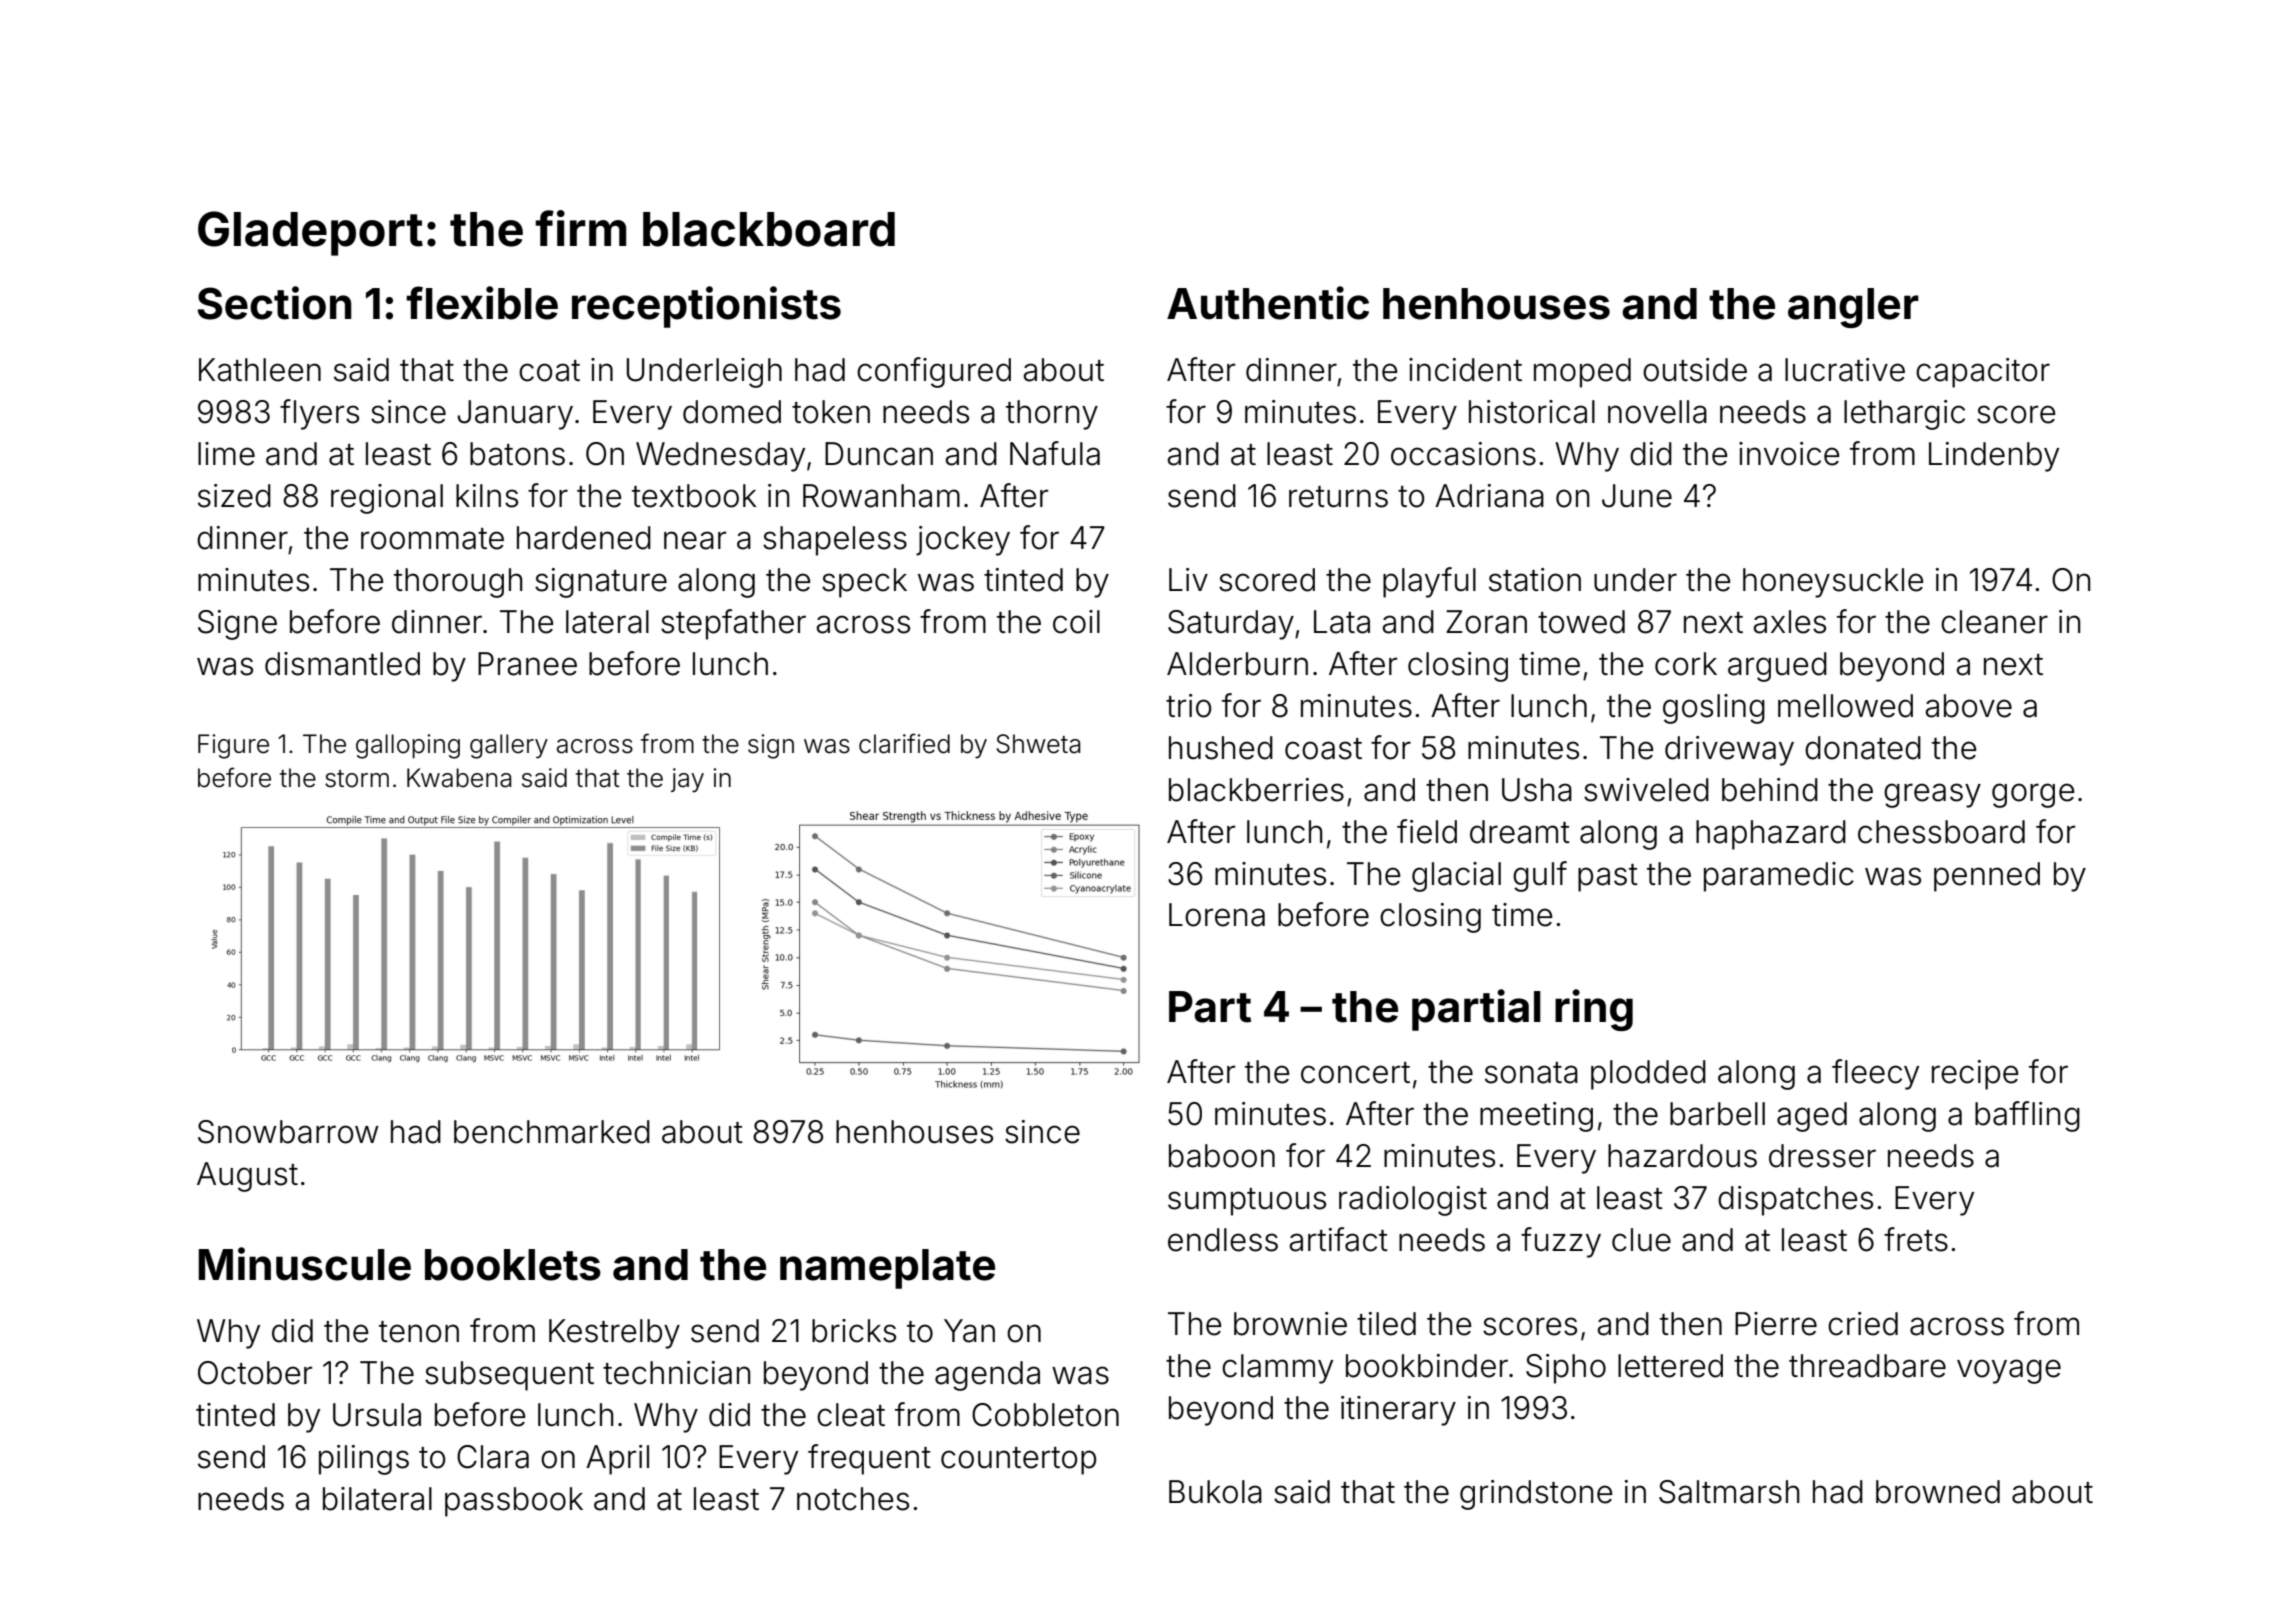  What do you see at coordinates (1215, 1492) in the document?
I see `Bukola` at bounding box center [1215, 1492].
